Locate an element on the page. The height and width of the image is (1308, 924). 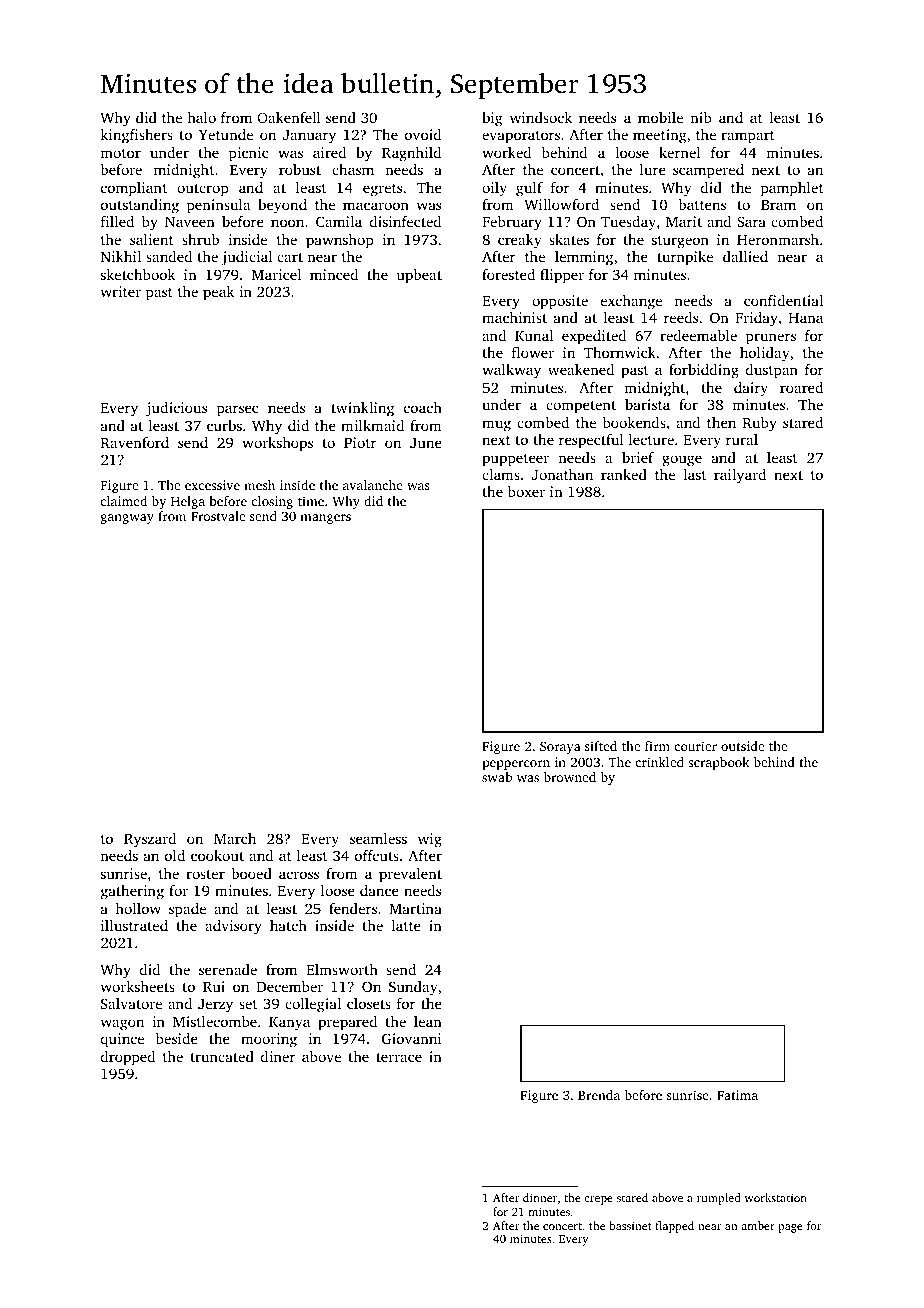
writer is located at coordinates (121, 291).
